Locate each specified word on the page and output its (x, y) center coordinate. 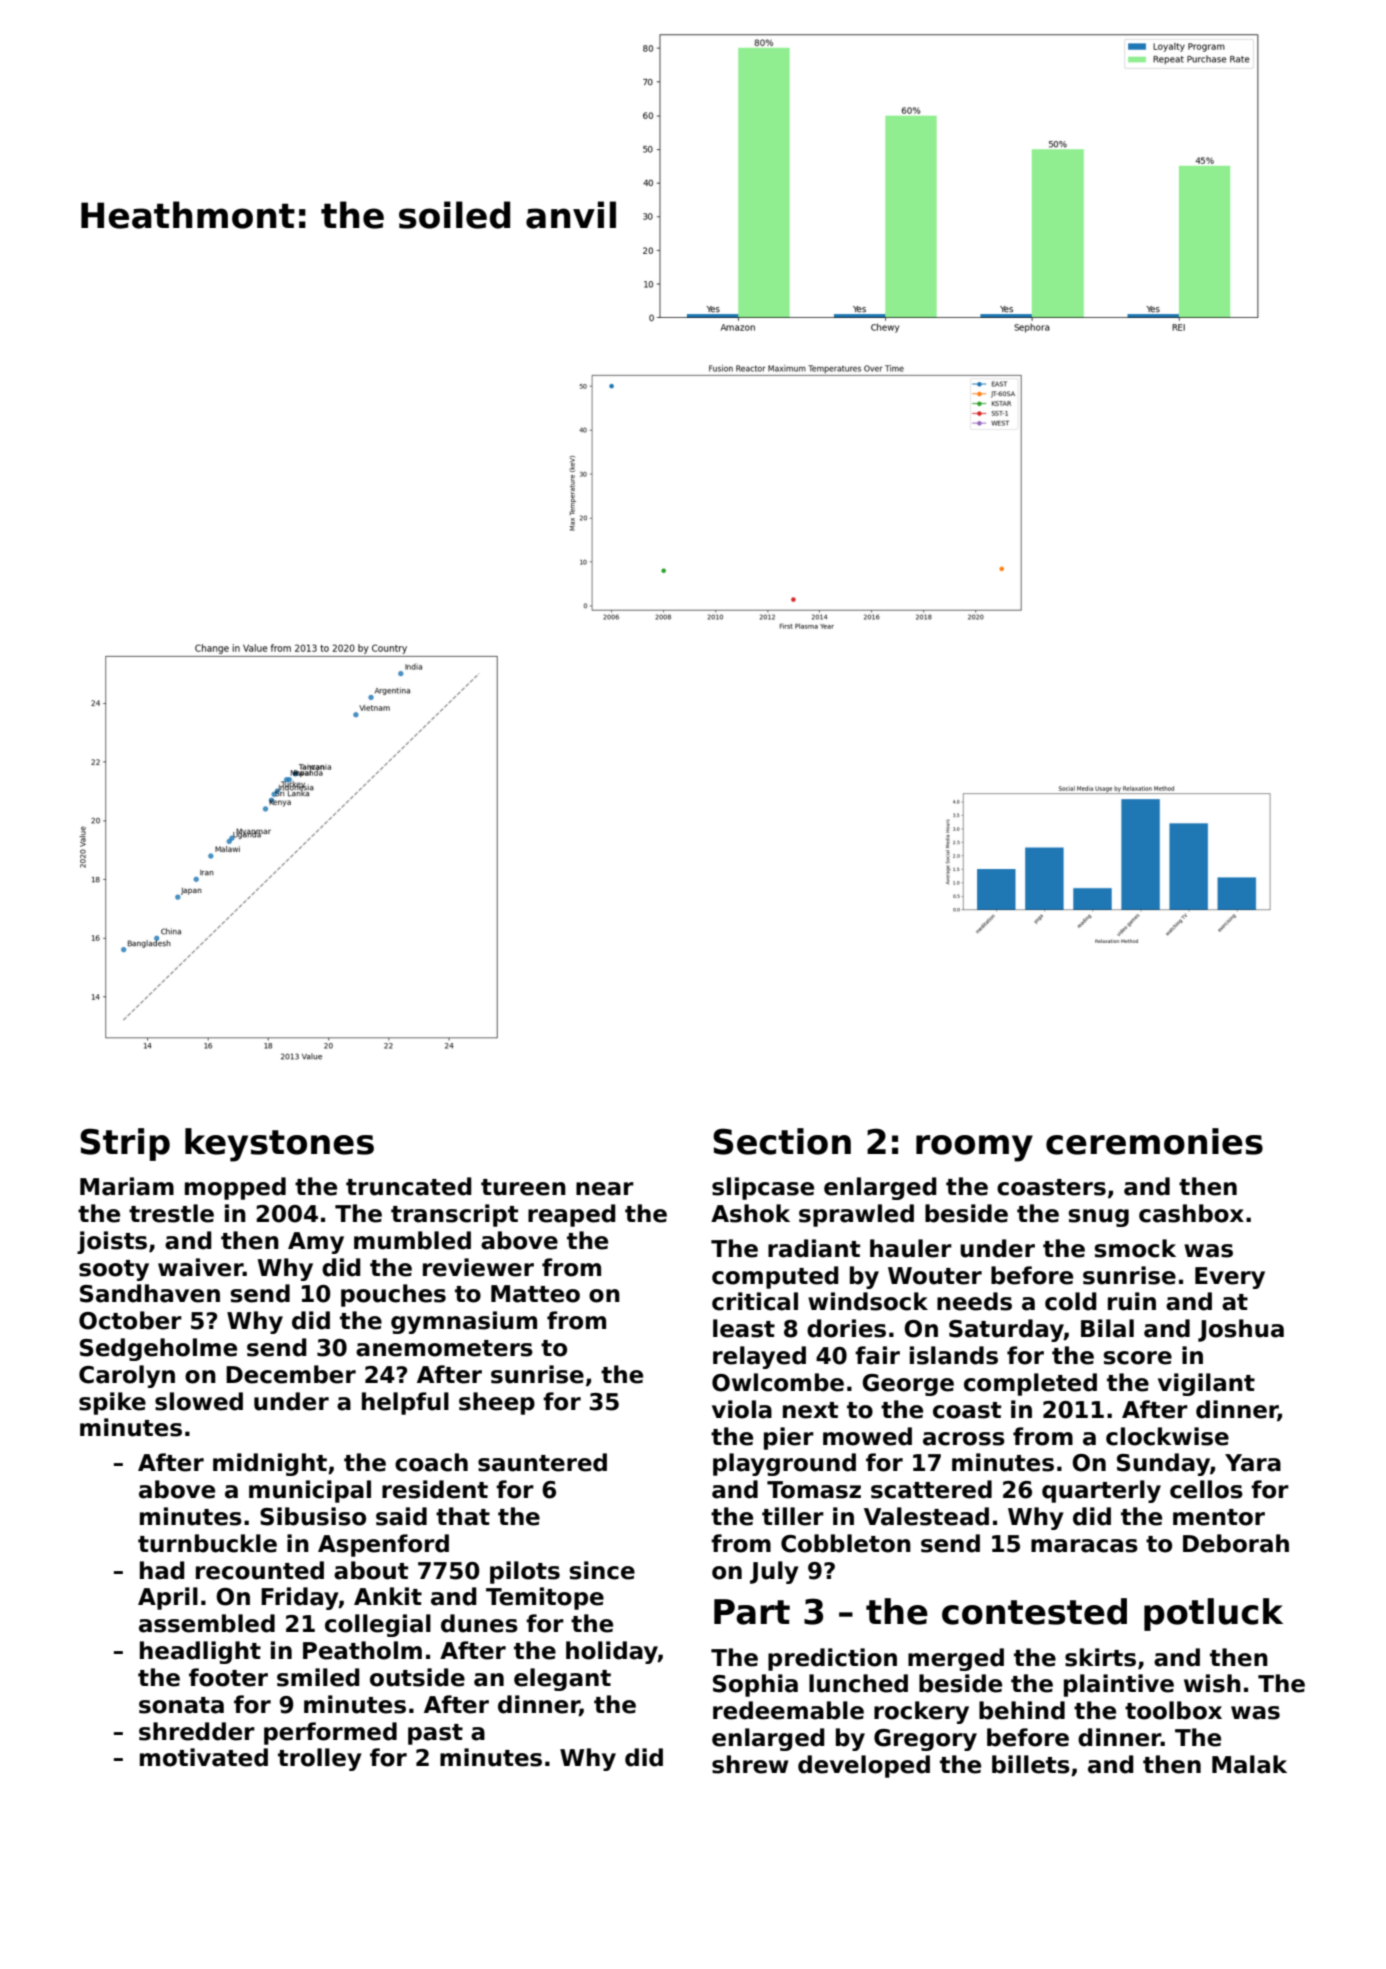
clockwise (1167, 1436)
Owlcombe (778, 1382)
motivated (204, 1757)
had (162, 1570)
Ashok (750, 1213)
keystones (279, 1145)
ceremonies (1154, 1141)
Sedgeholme (158, 1349)
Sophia (755, 1685)
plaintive (1119, 1685)
